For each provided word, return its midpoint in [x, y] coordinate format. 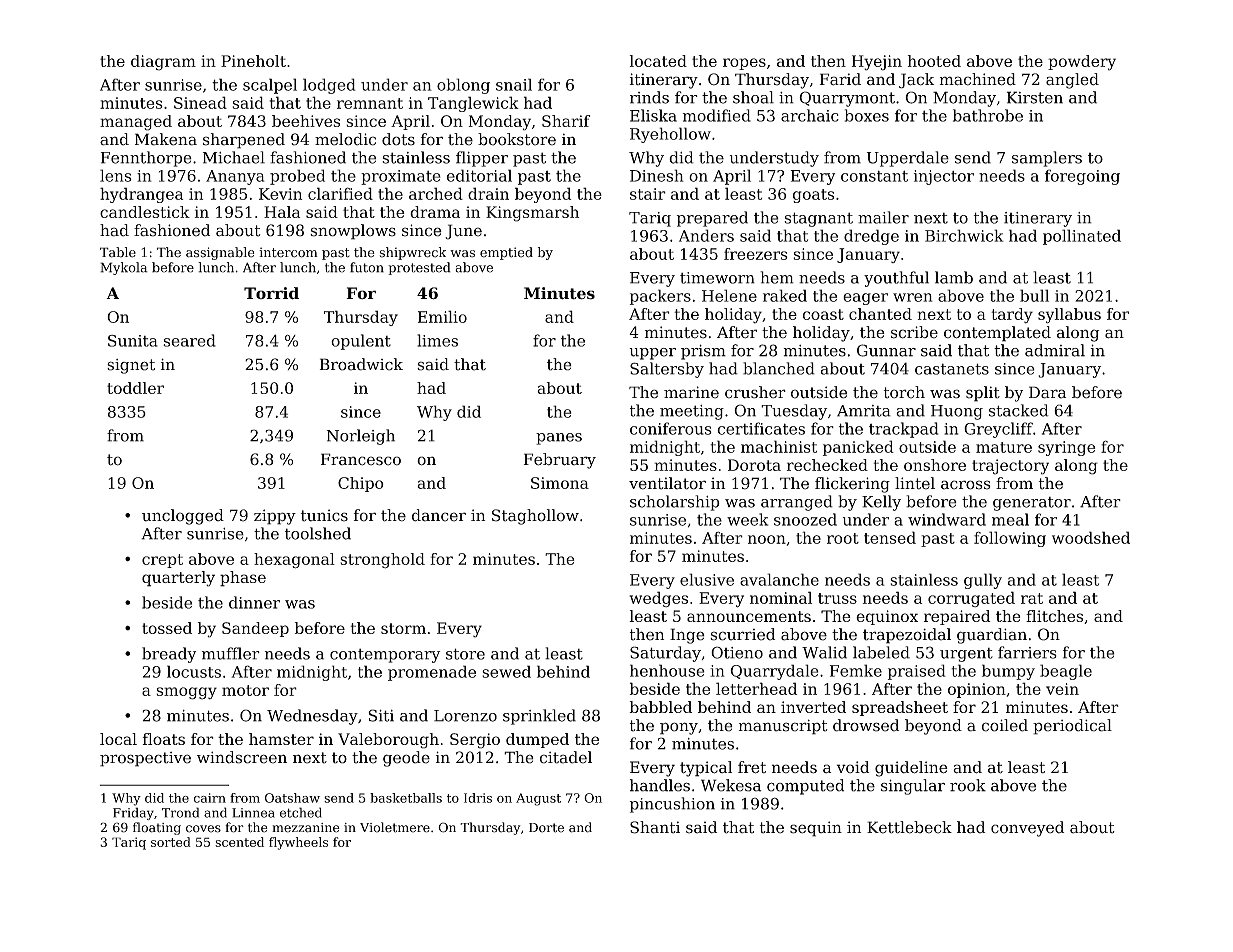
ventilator [667, 483]
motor [245, 690]
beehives [306, 121]
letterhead [756, 688]
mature [1004, 447]
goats [813, 196]
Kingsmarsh [532, 214]
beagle [1066, 672]
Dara [1047, 392]
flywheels [298, 843]
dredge [871, 237]
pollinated [1082, 237]
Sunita [133, 341]
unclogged [183, 517]
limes [437, 340]
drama [435, 212]
